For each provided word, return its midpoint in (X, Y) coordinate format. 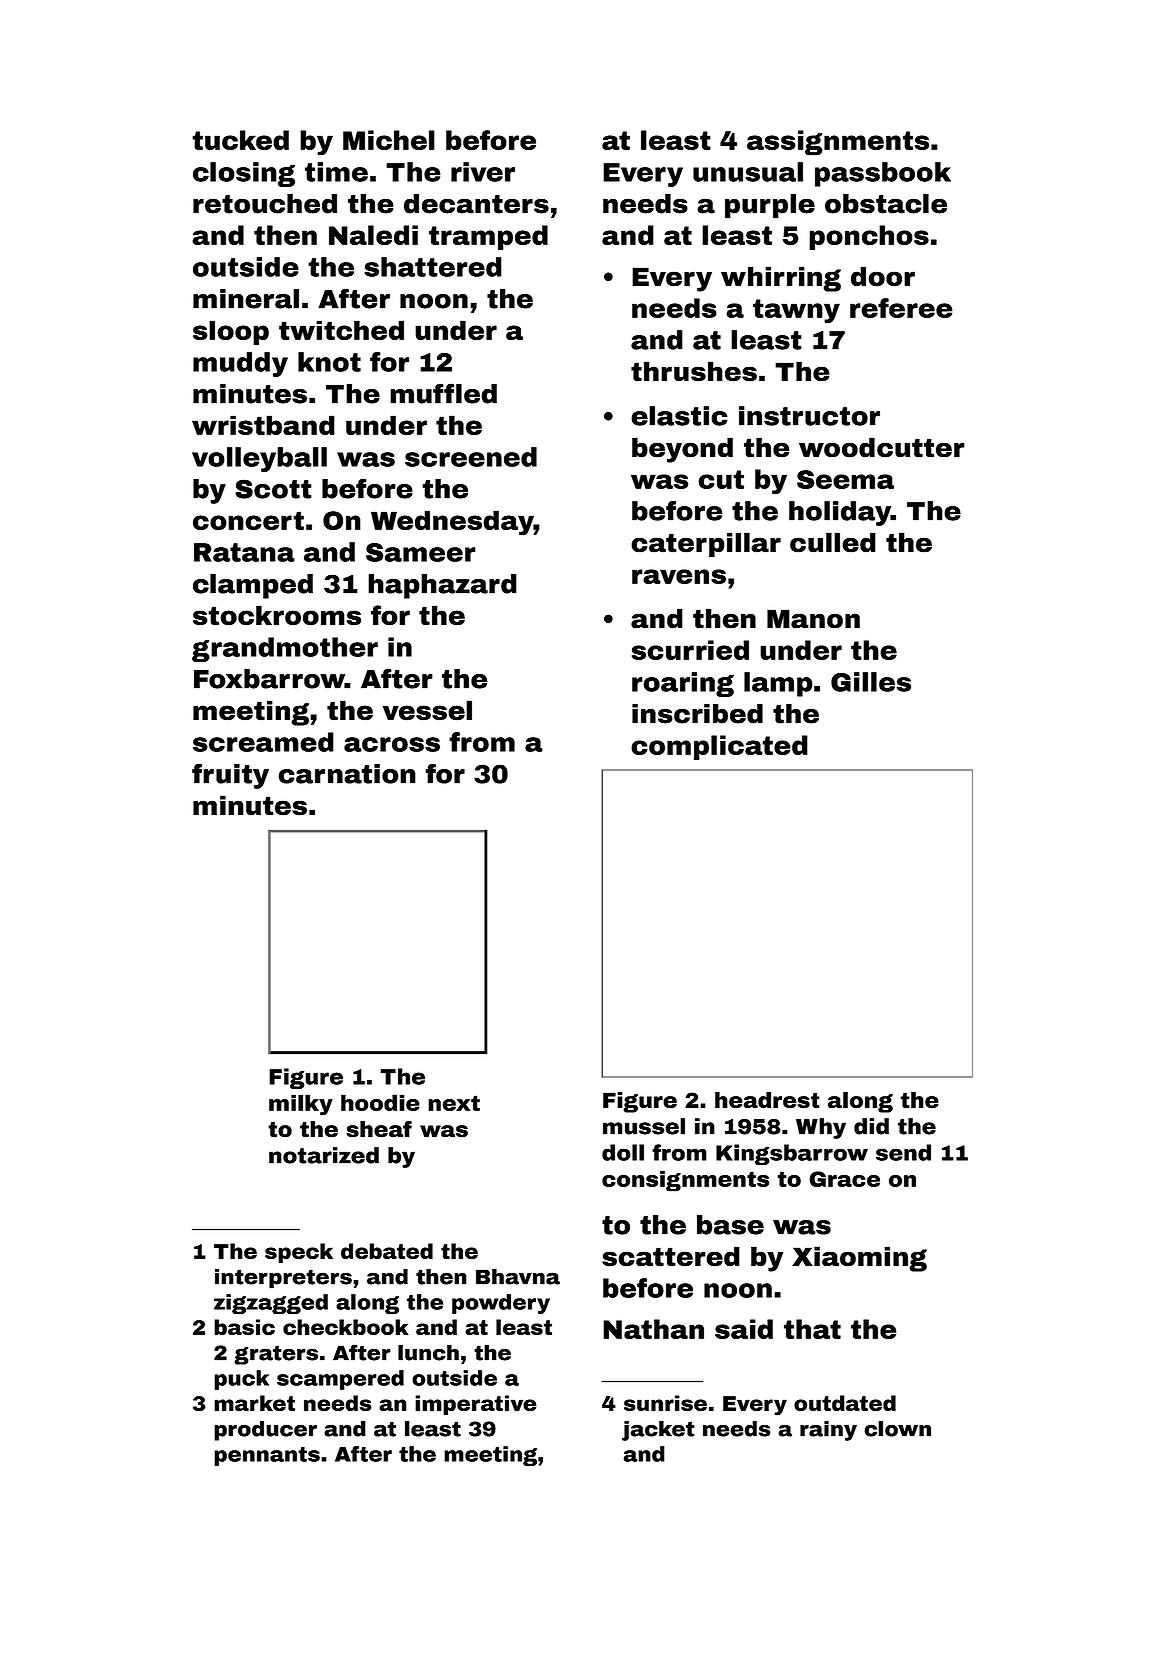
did (871, 1126)
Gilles (871, 682)
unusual (748, 172)
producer (265, 1431)
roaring (683, 684)
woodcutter (882, 447)
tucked (240, 140)
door (883, 276)
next (454, 1103)
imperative (475, 1405)
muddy (240, 364)
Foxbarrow (269, 679)
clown (897, 1429)
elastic (679, 416)
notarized (324, 1155)
